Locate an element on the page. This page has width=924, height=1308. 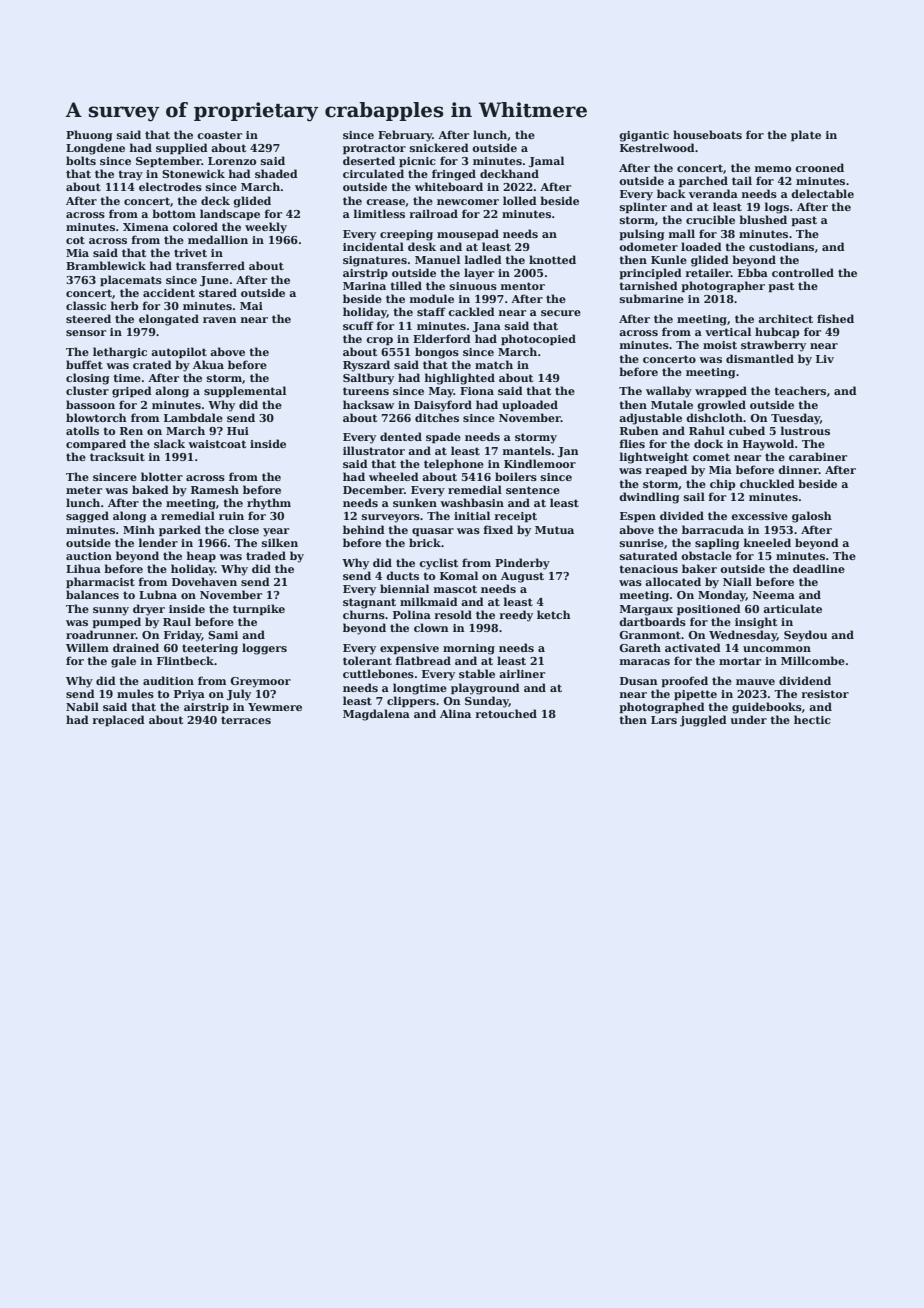
mousepad is located at coordinates (468, 234).
